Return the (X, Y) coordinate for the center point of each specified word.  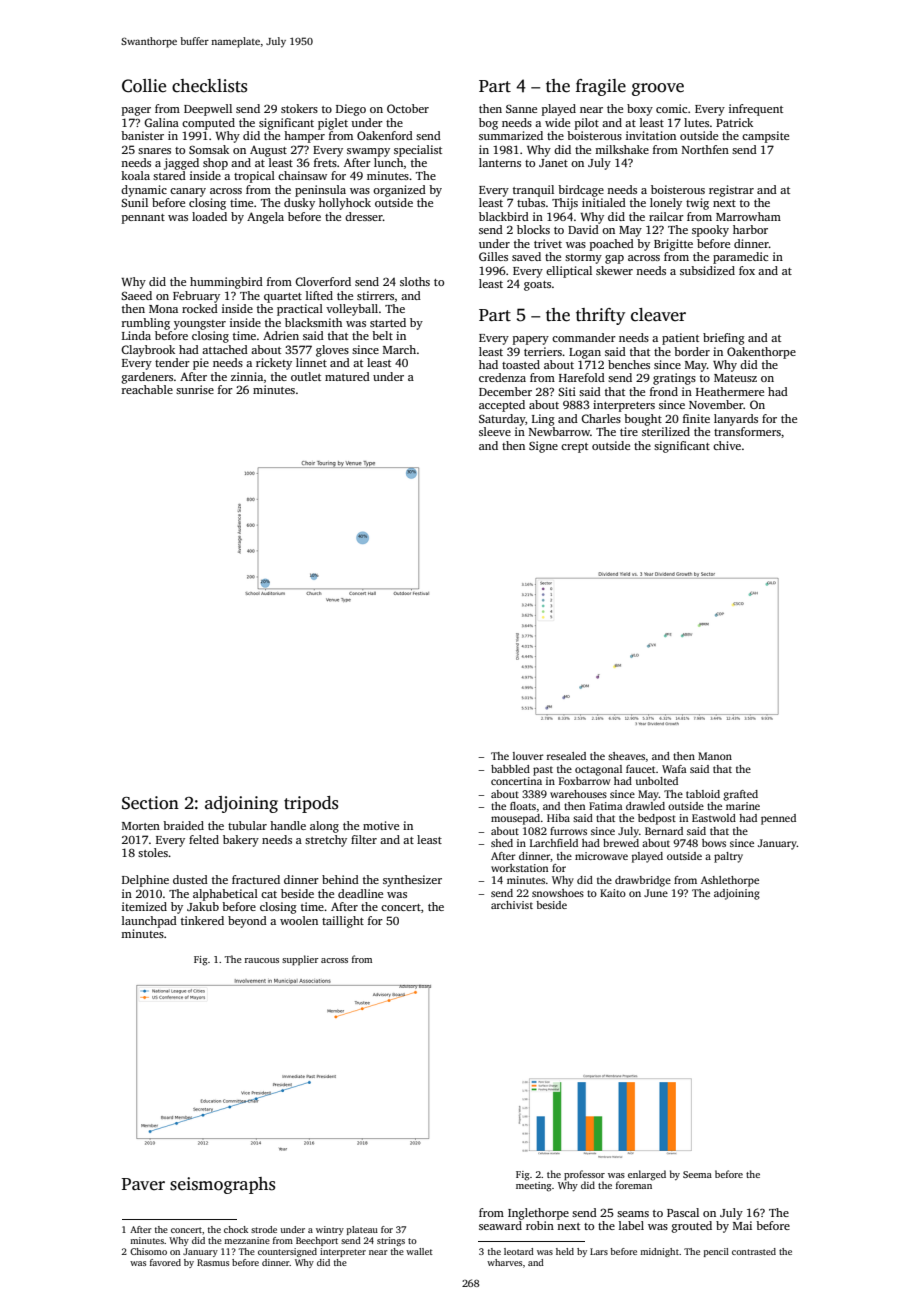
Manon (715, 756)
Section (150, 803)
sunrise (195, 389)
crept (574, 448)
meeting (534, 1187)
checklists (209, 86)
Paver (143, 1184)
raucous (262, 960)
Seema (697, 1174)
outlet (306, 376)
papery (531, 340)
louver (528, 756)
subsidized (707, 270)
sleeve (495, 431)
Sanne (521, 109)
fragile (601, 87)
